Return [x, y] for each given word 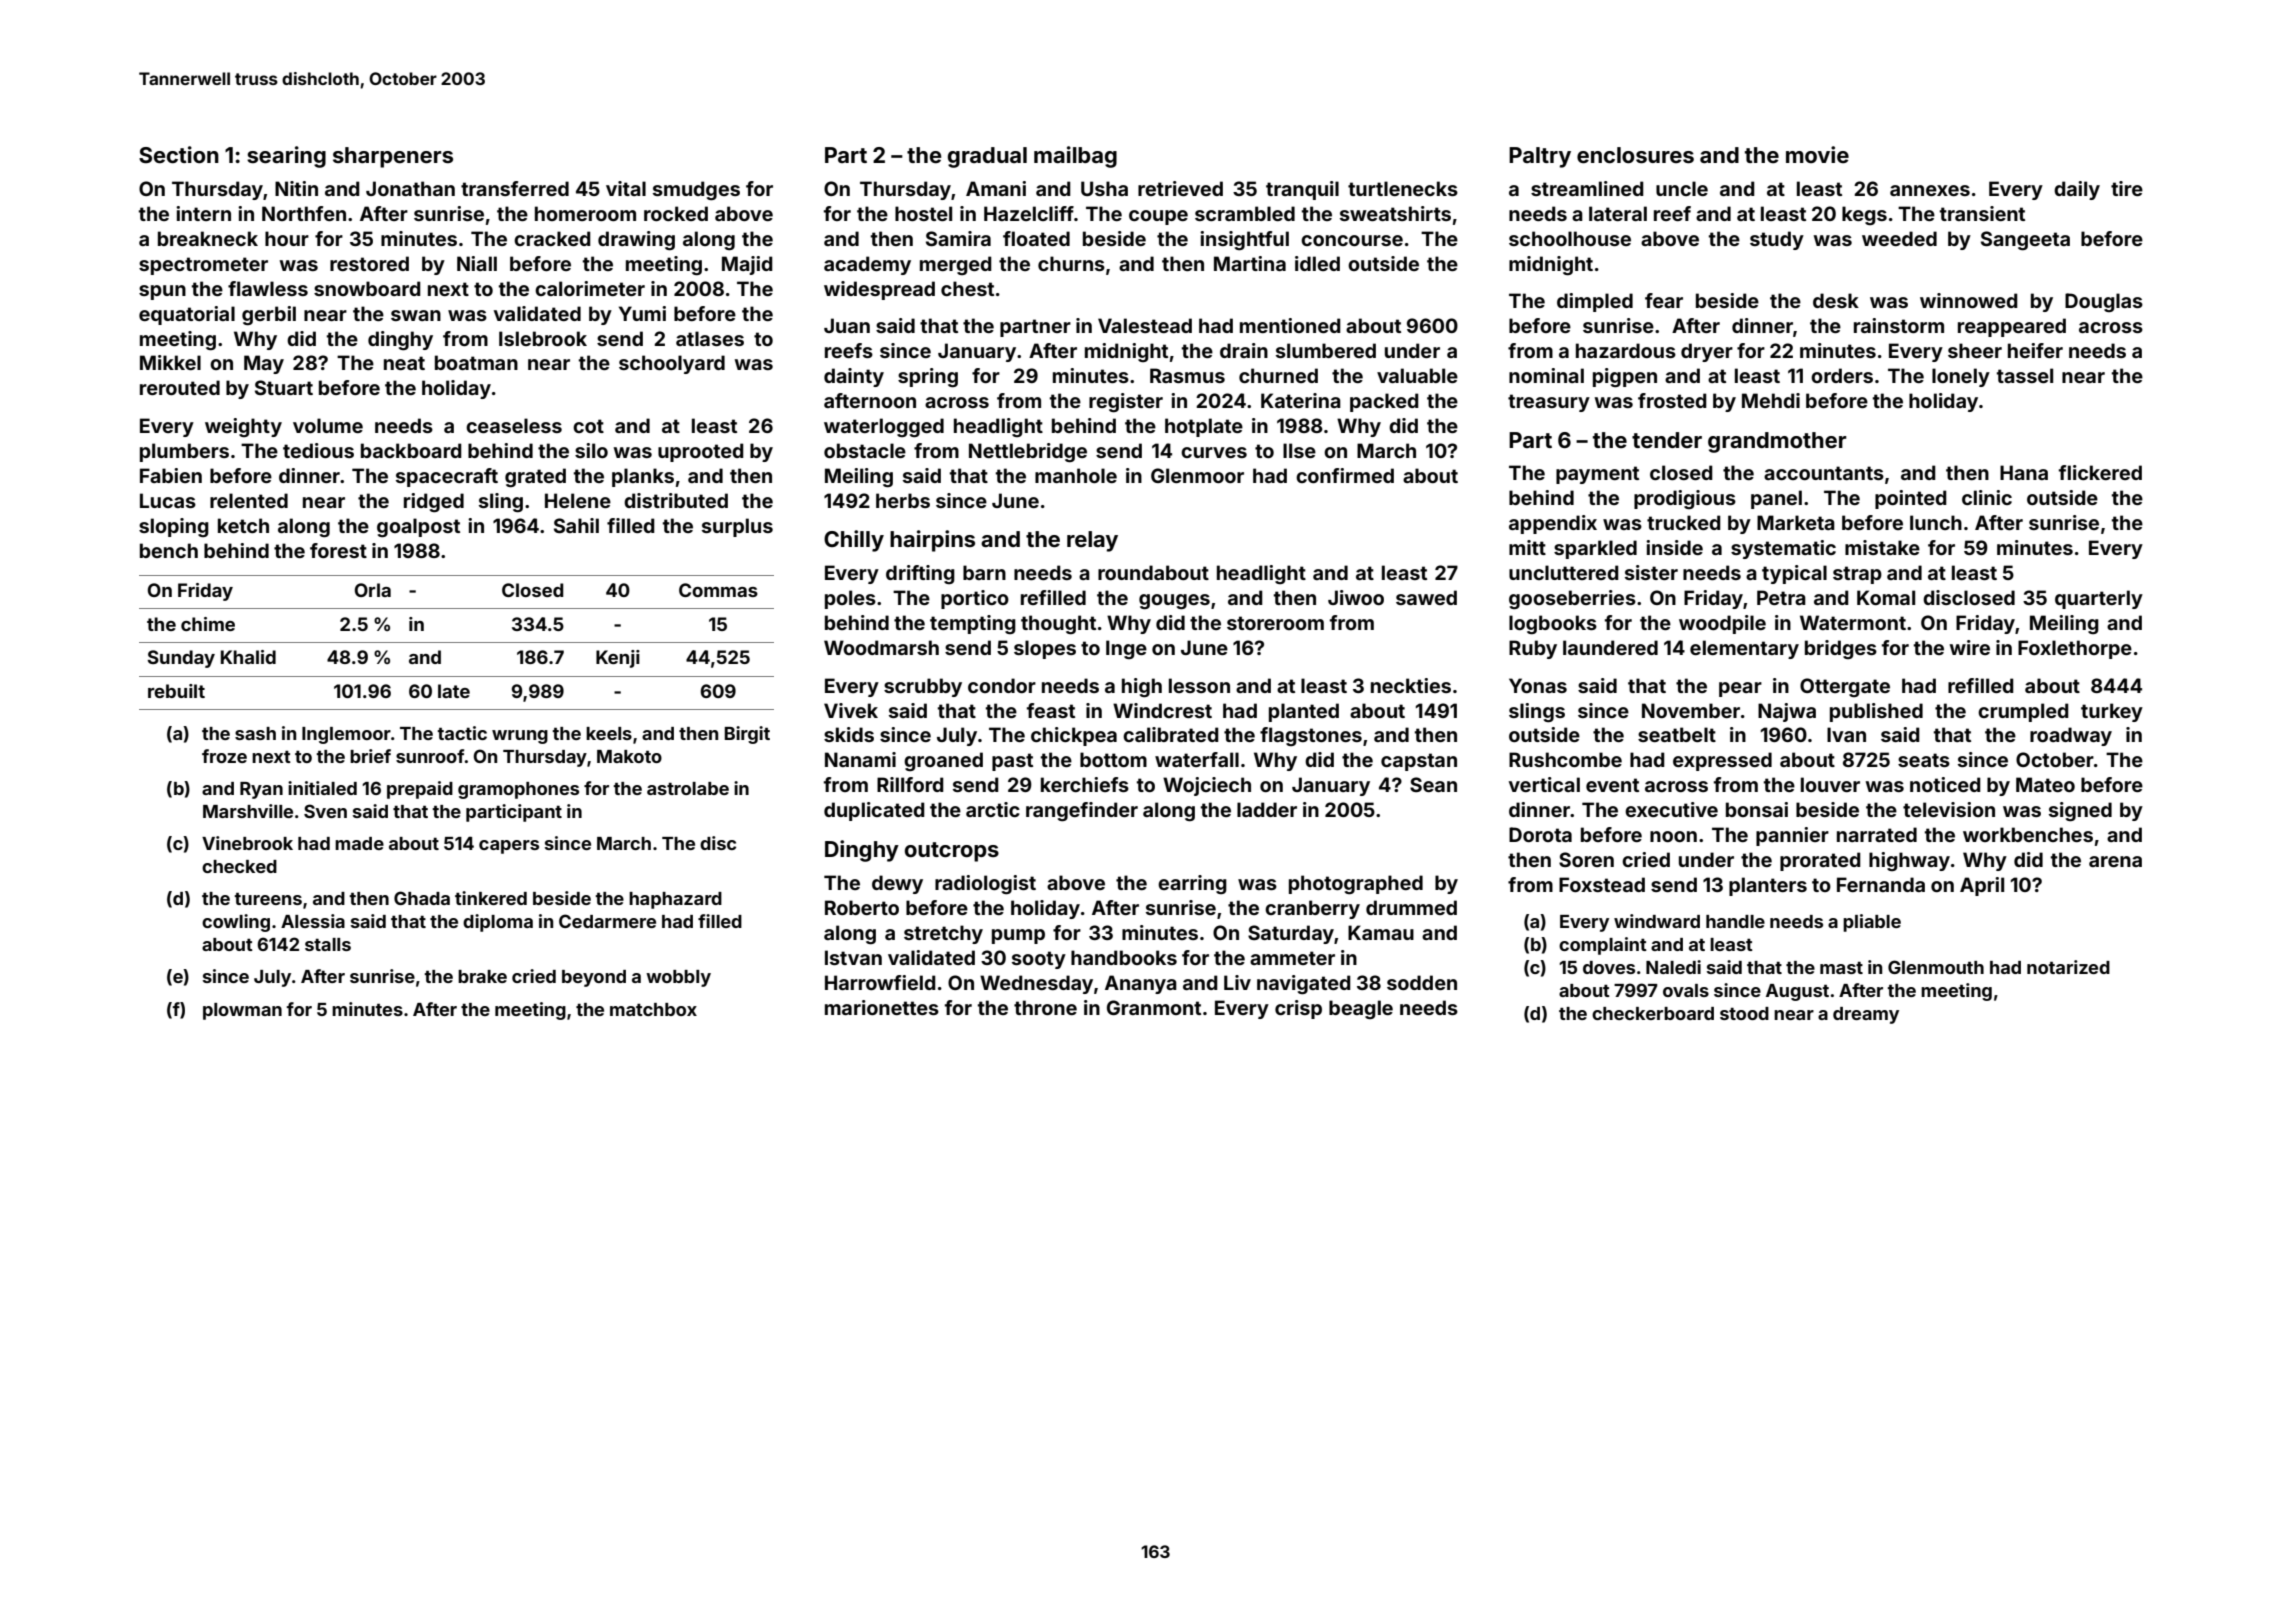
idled [1317, 263]
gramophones [518, 790]
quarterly [2099, 599]
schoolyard [672, 364]
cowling [236, 923]
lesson [1199, 685]
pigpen [1625, 377]
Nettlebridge [1028, 452]
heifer [2035, 350]
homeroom [585, 213]
